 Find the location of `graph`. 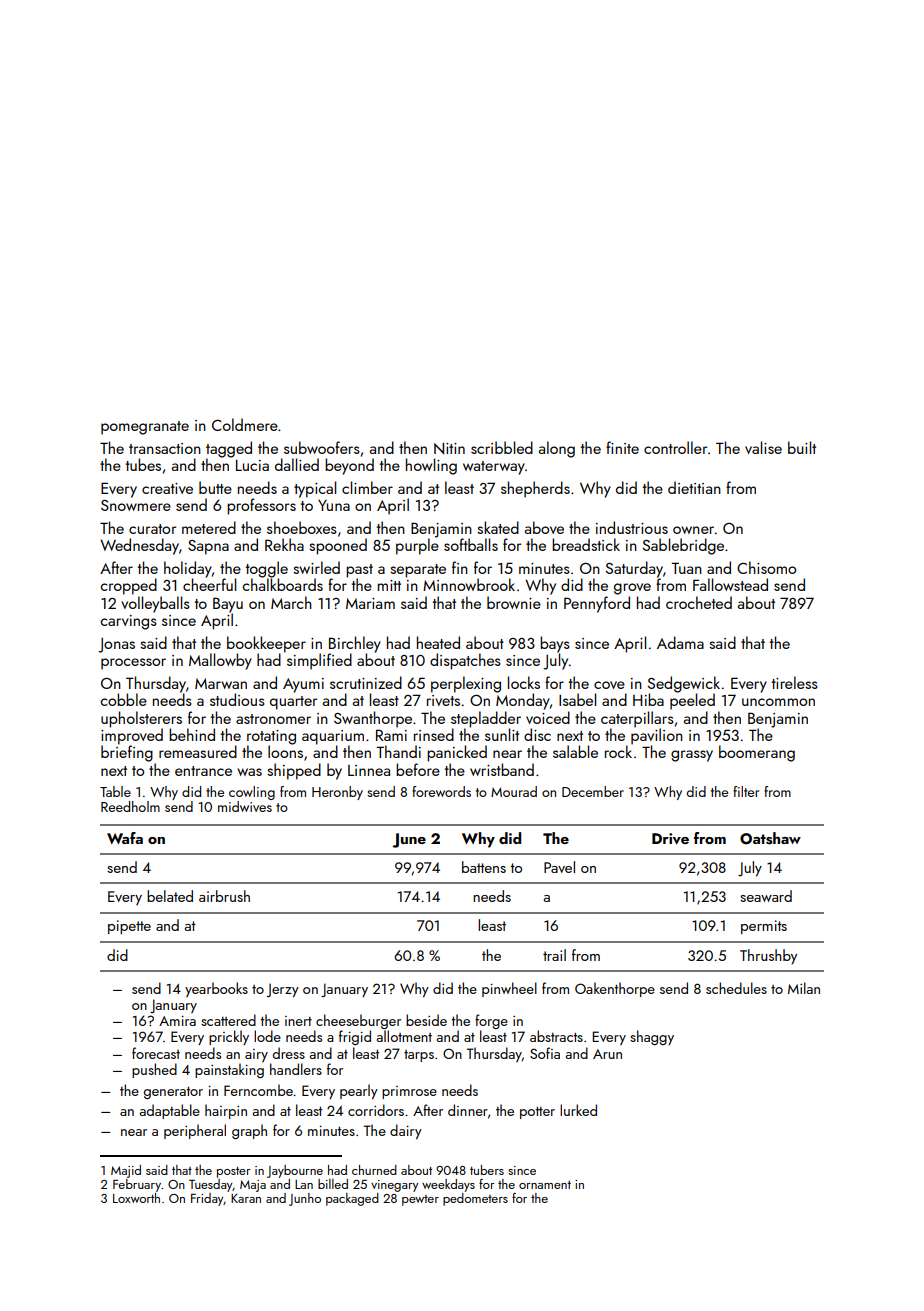

graph is located at coordinates (249, 1131).
